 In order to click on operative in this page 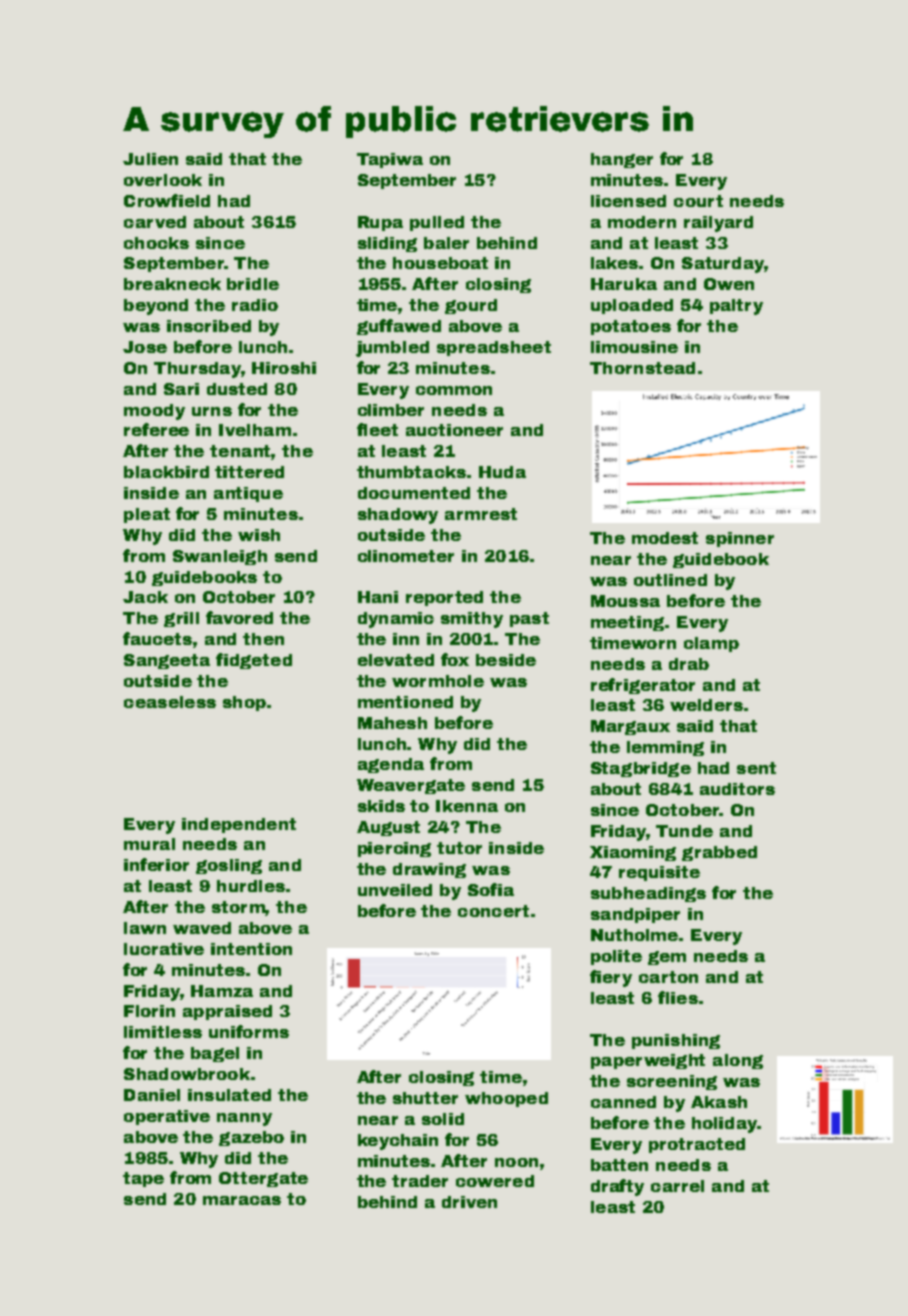, I will do `click(167, 1117)`.
